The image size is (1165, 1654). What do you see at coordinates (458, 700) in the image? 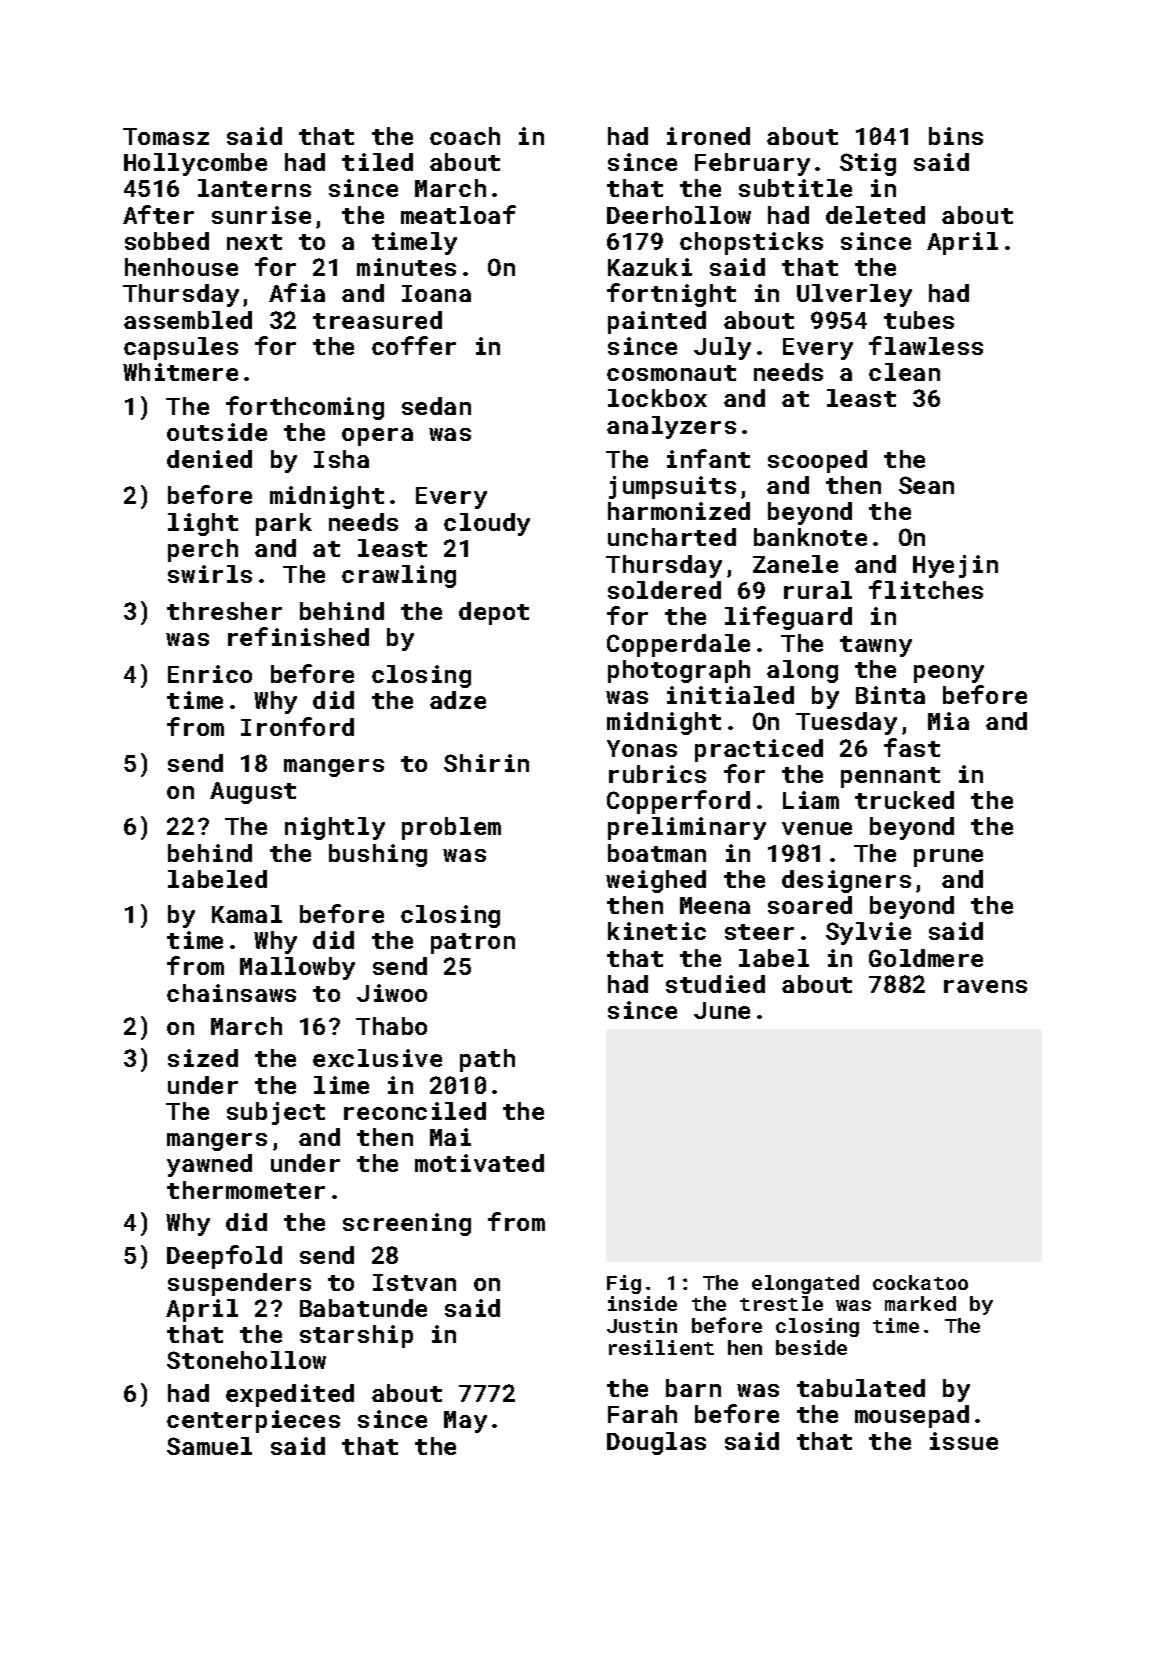
I see `adze` at bounding box center [458, 700].
